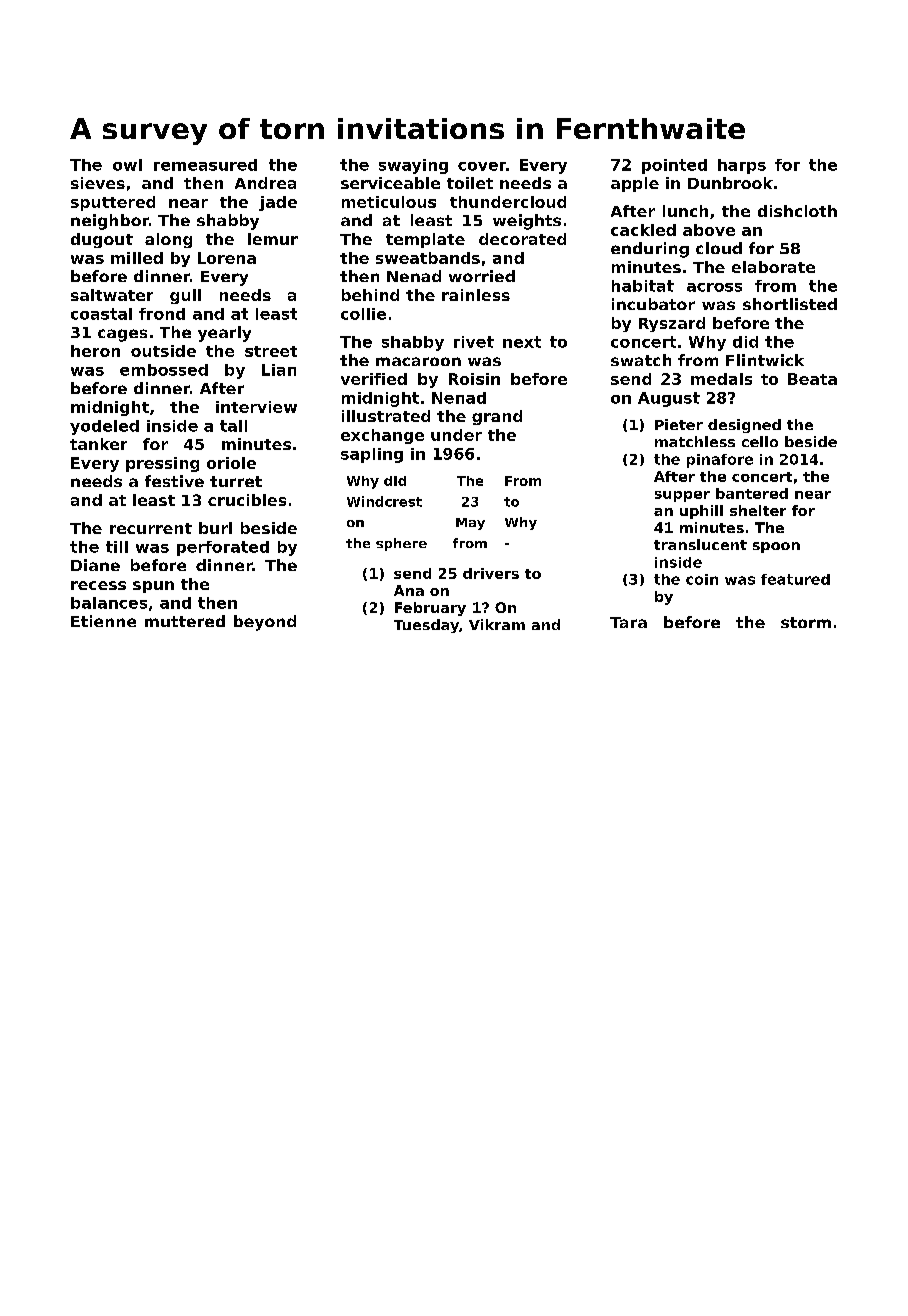 The width and height of the screenshot is (908, 1316). I want to click on Tara, so click(628, 622).
